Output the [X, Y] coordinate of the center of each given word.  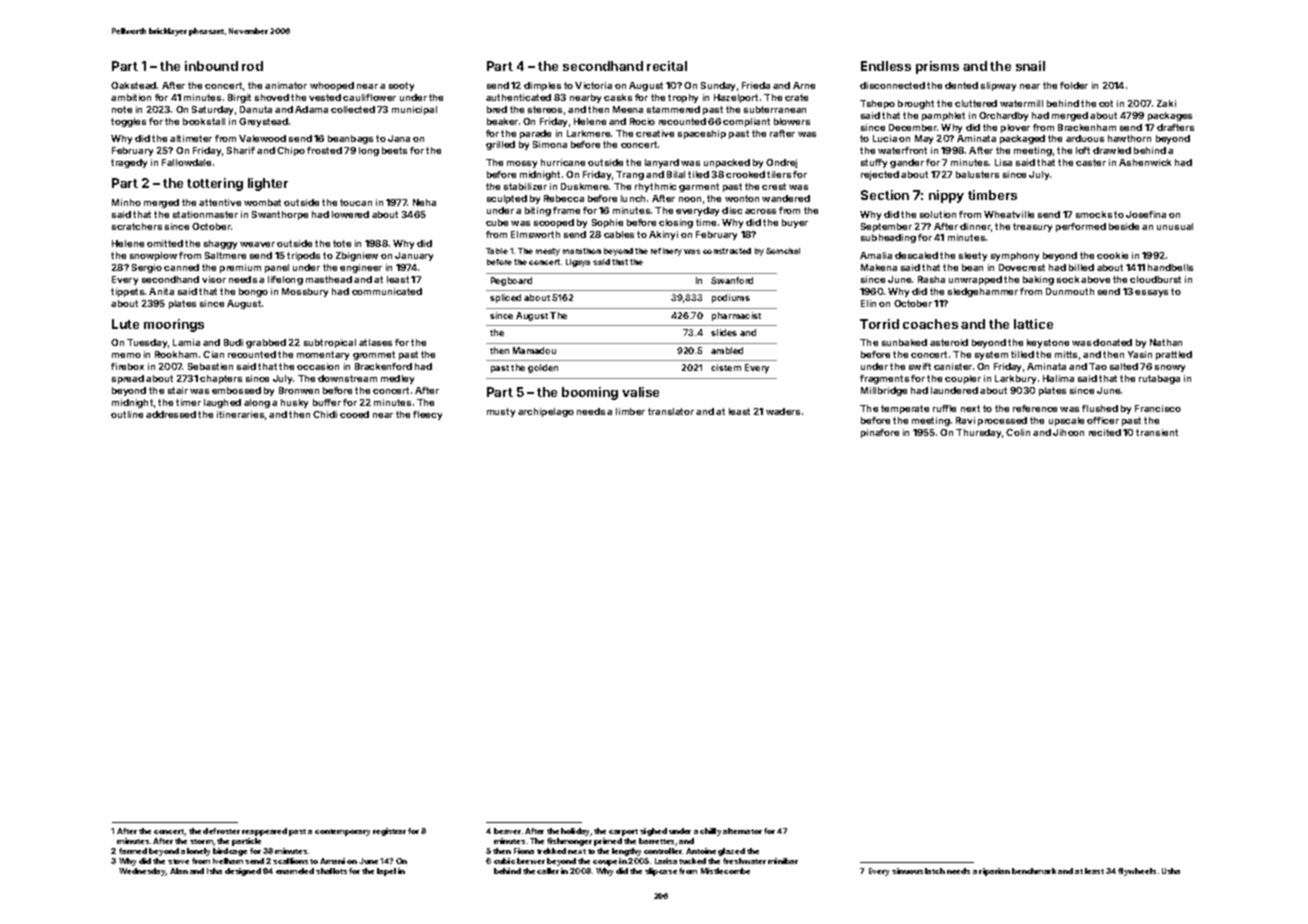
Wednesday [142, 872]
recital [667, 66]
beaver [507, 831]
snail [1030, 66]
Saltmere [225, 255]
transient [1157, 432]
